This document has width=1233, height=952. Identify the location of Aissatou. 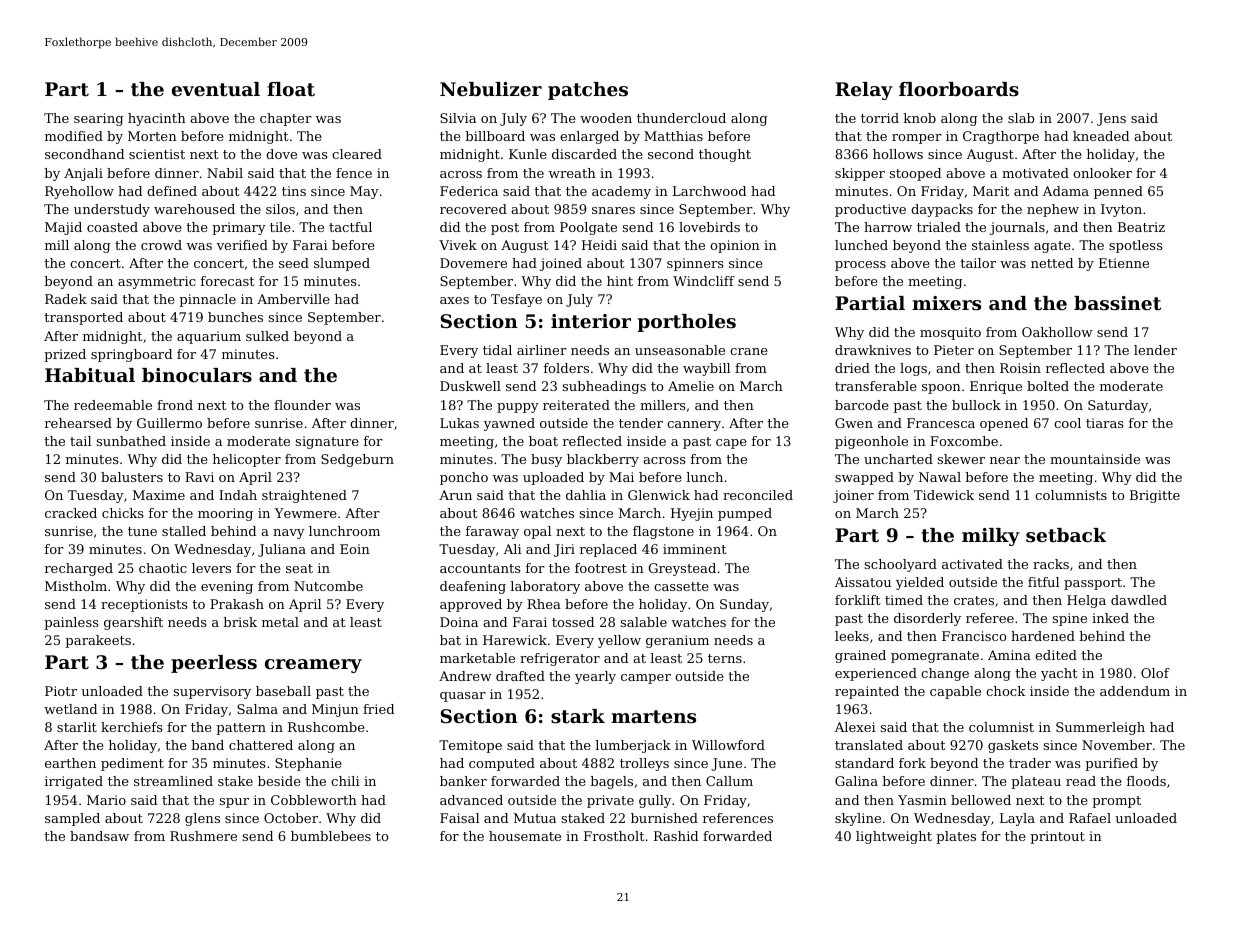
(863, 582).
